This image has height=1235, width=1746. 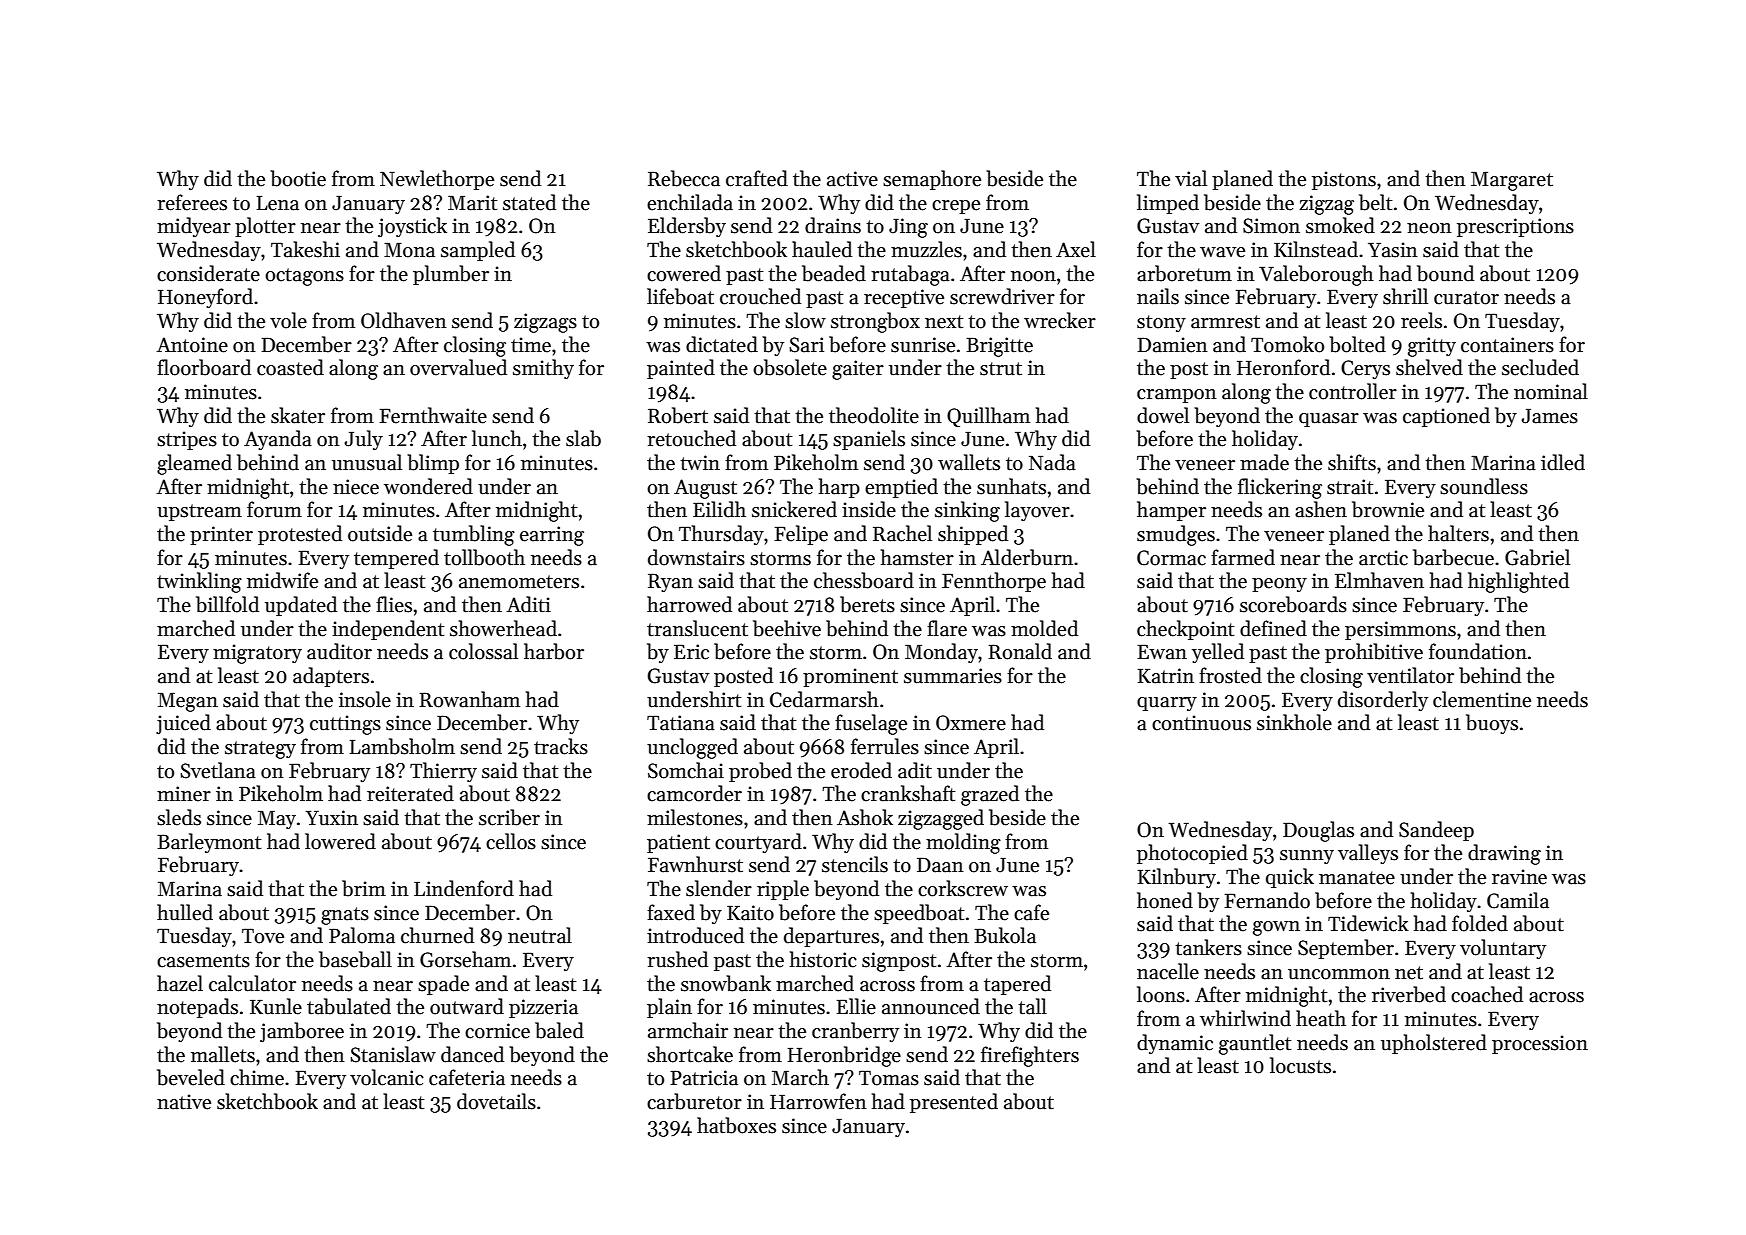 I want to click on Sandeep, so click(x=1436, y=831).
